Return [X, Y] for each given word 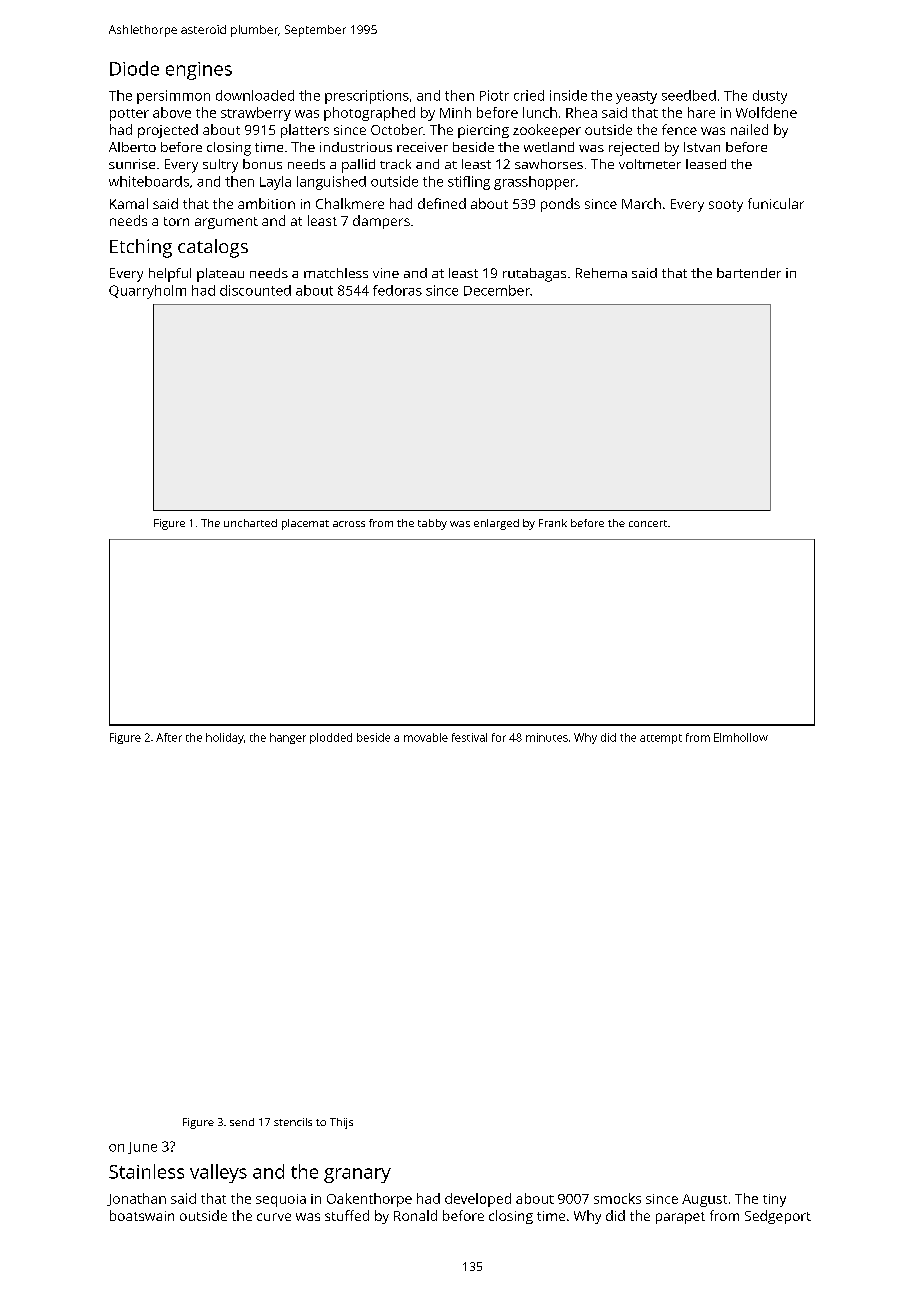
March [641, 203]
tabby [432, 524]
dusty [770, 97]
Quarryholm [147, 292]
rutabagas [534, 275]
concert [648, 523]
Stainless [146, 1171]
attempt [661, 739]
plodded [331, 738]
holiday [225, 738]
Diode [134, 68]
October [397, 129]
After [169, 737]
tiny [774, 1200]
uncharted [250, 523]
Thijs [341, 1123]
